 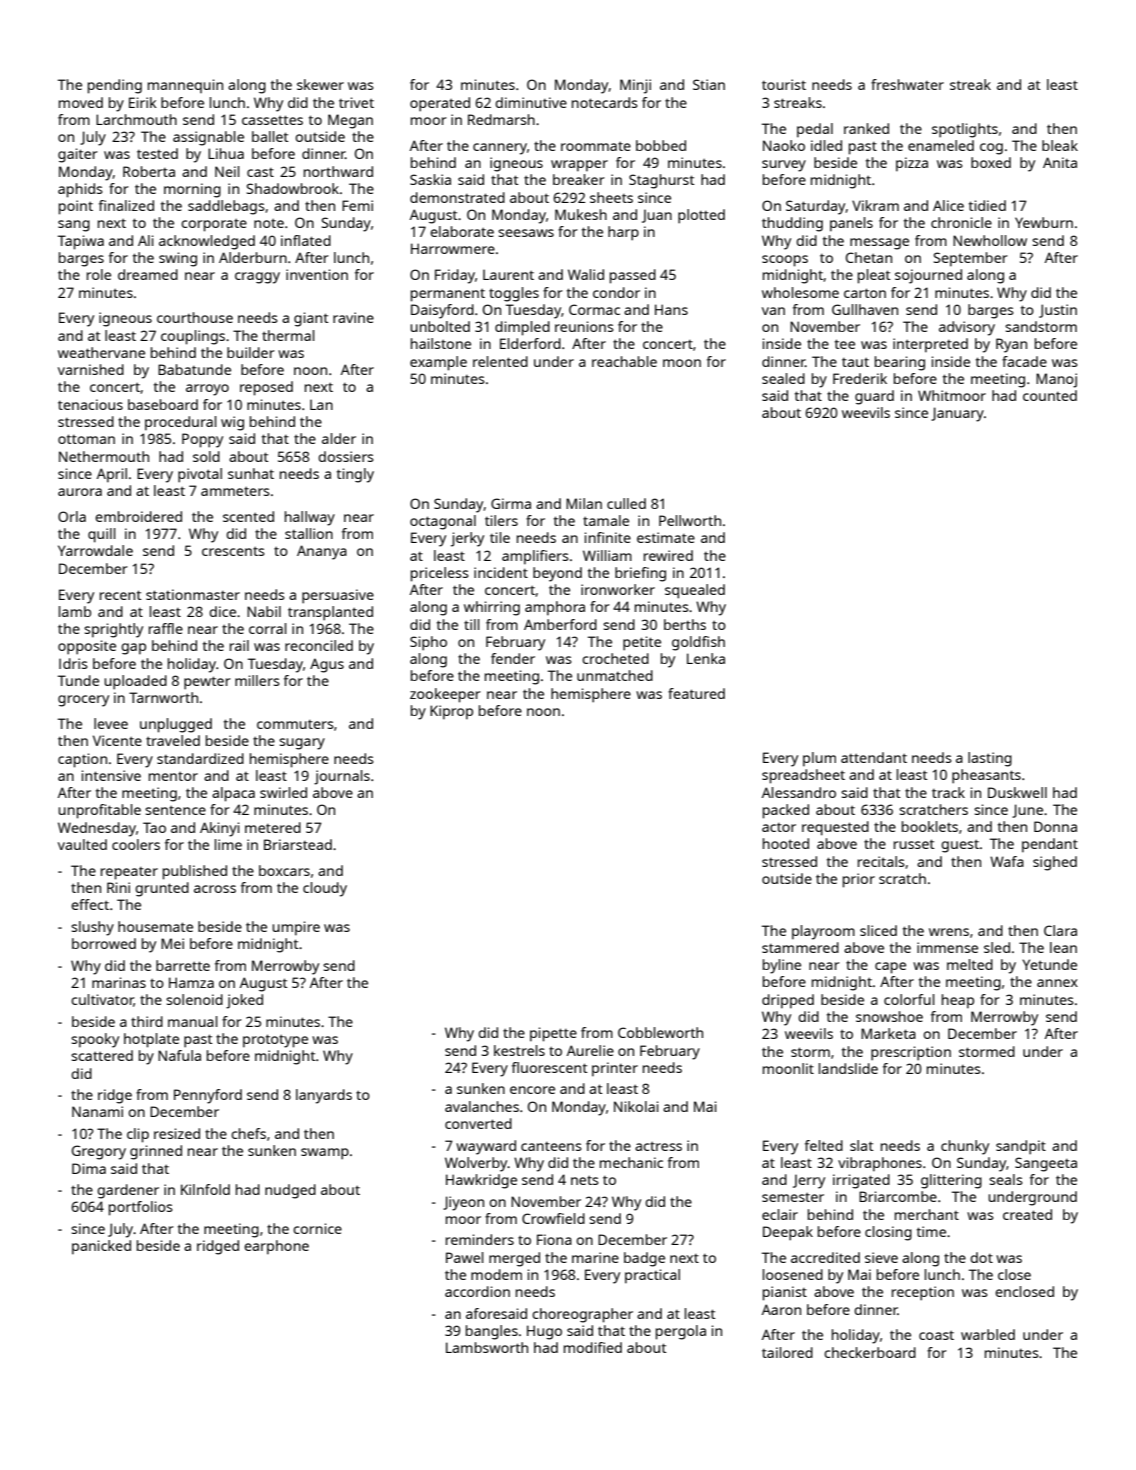 I want to click on transplanted, so click(x=330, y=613).
